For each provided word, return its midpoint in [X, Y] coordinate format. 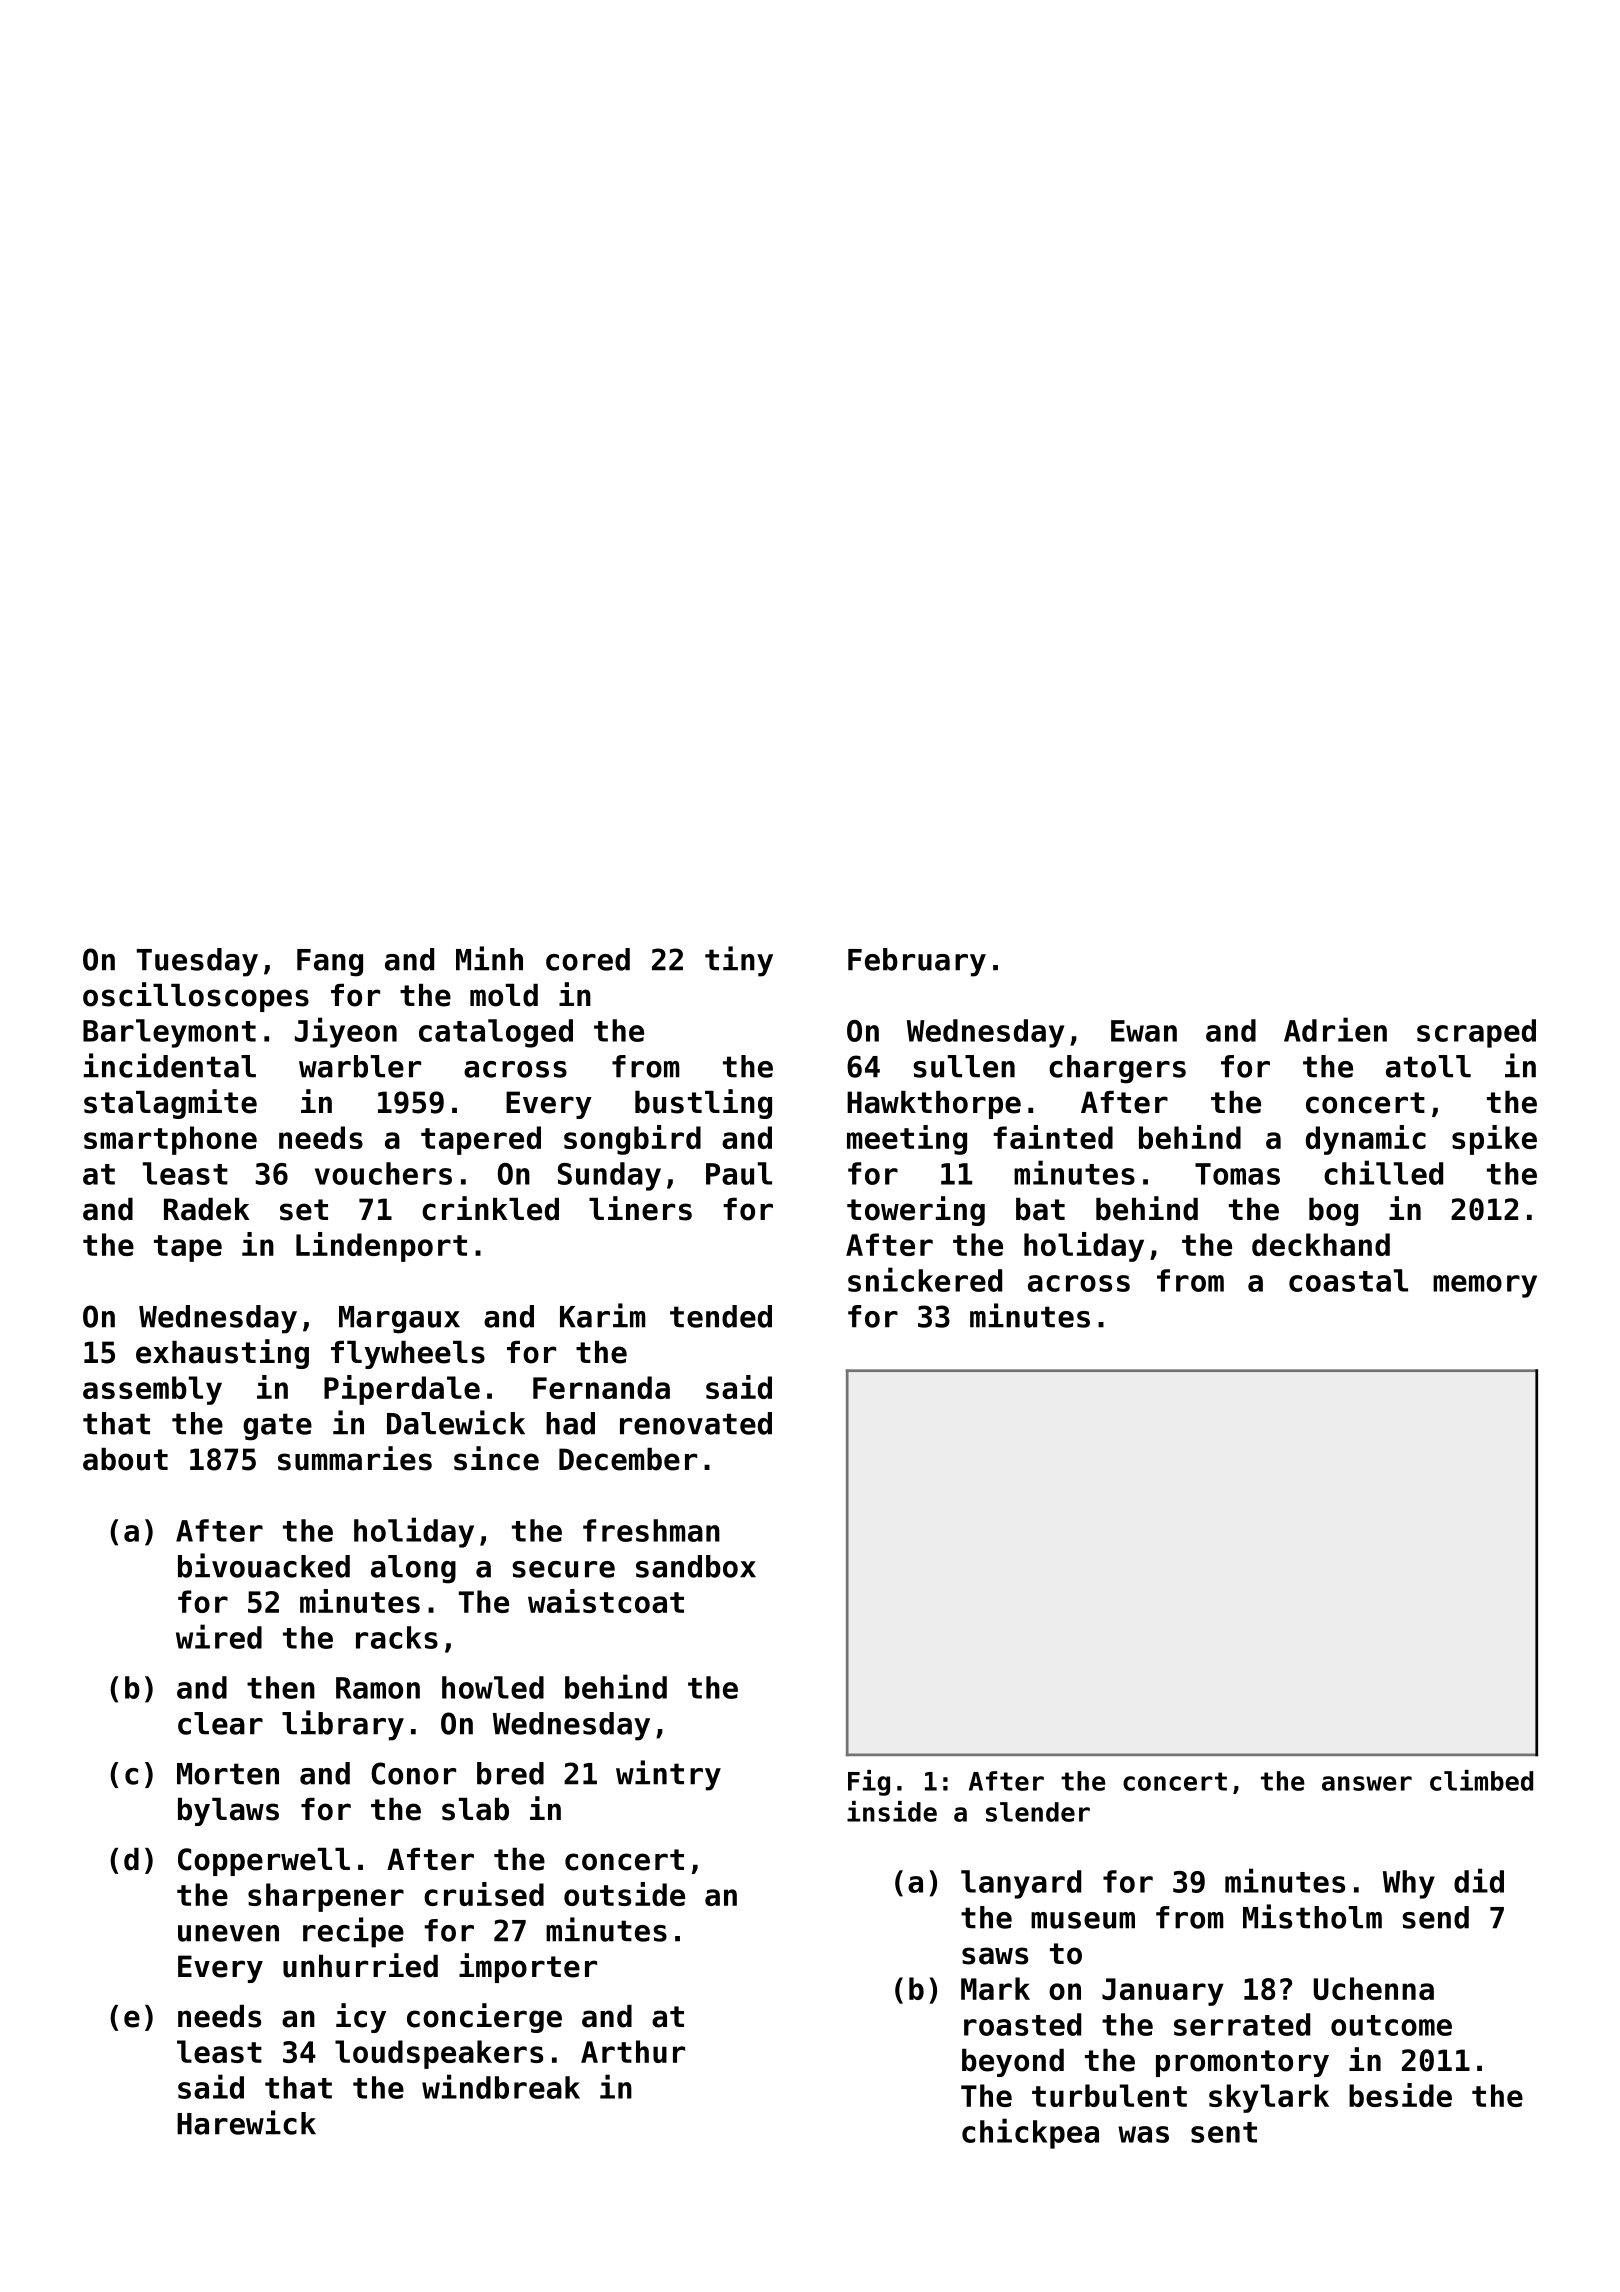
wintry [668, 1775]
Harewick [246, 2122]
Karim [603, 1315]
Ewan [1144, 1031]
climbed [1481, 1780]
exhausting [222, 1354]
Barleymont [169, 1033]
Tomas [1237, 1174]
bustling [703, 1104]
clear [220, 1723]
